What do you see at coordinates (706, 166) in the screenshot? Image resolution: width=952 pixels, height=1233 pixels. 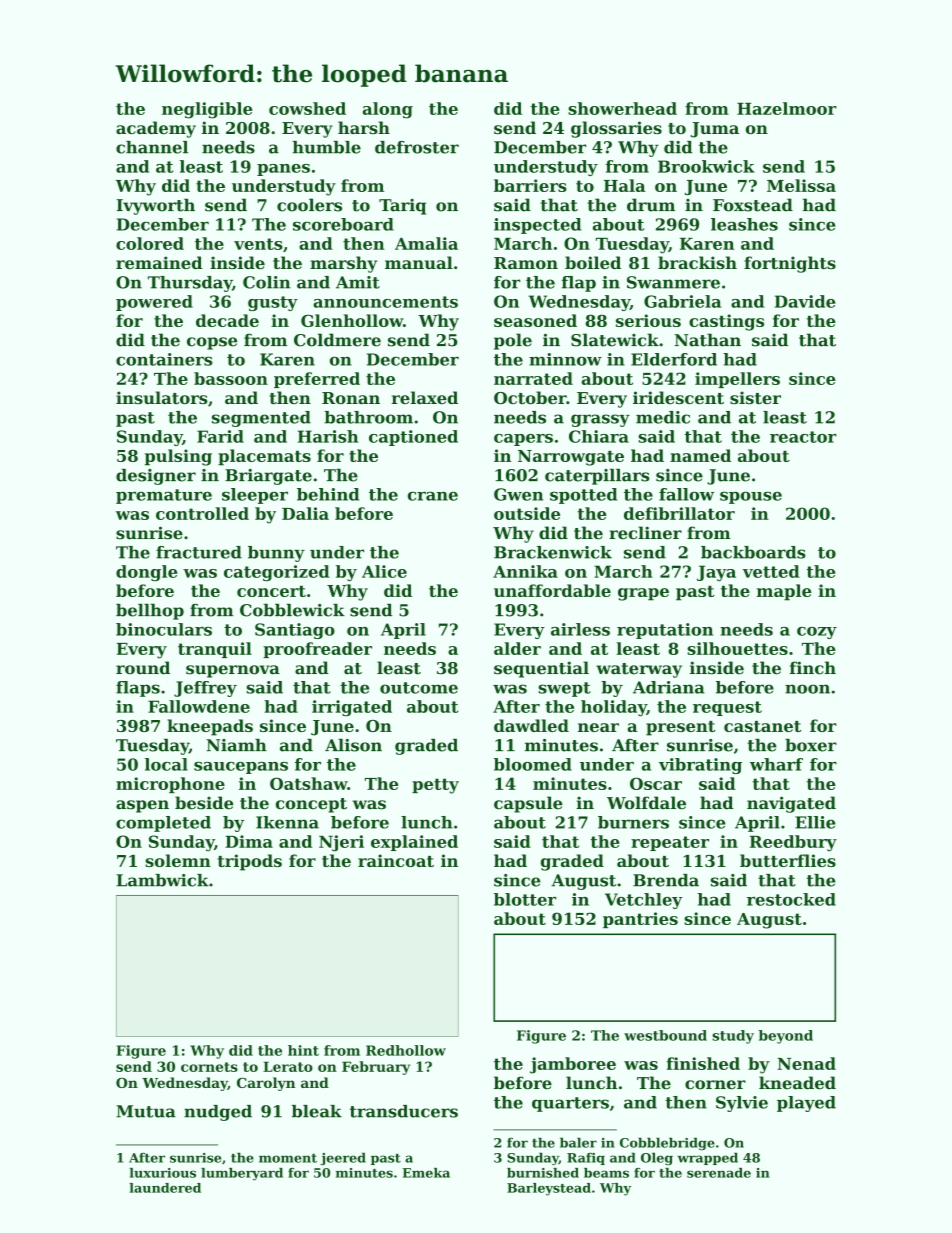 I see `Brookwick` at bounding box center [706, 166].
